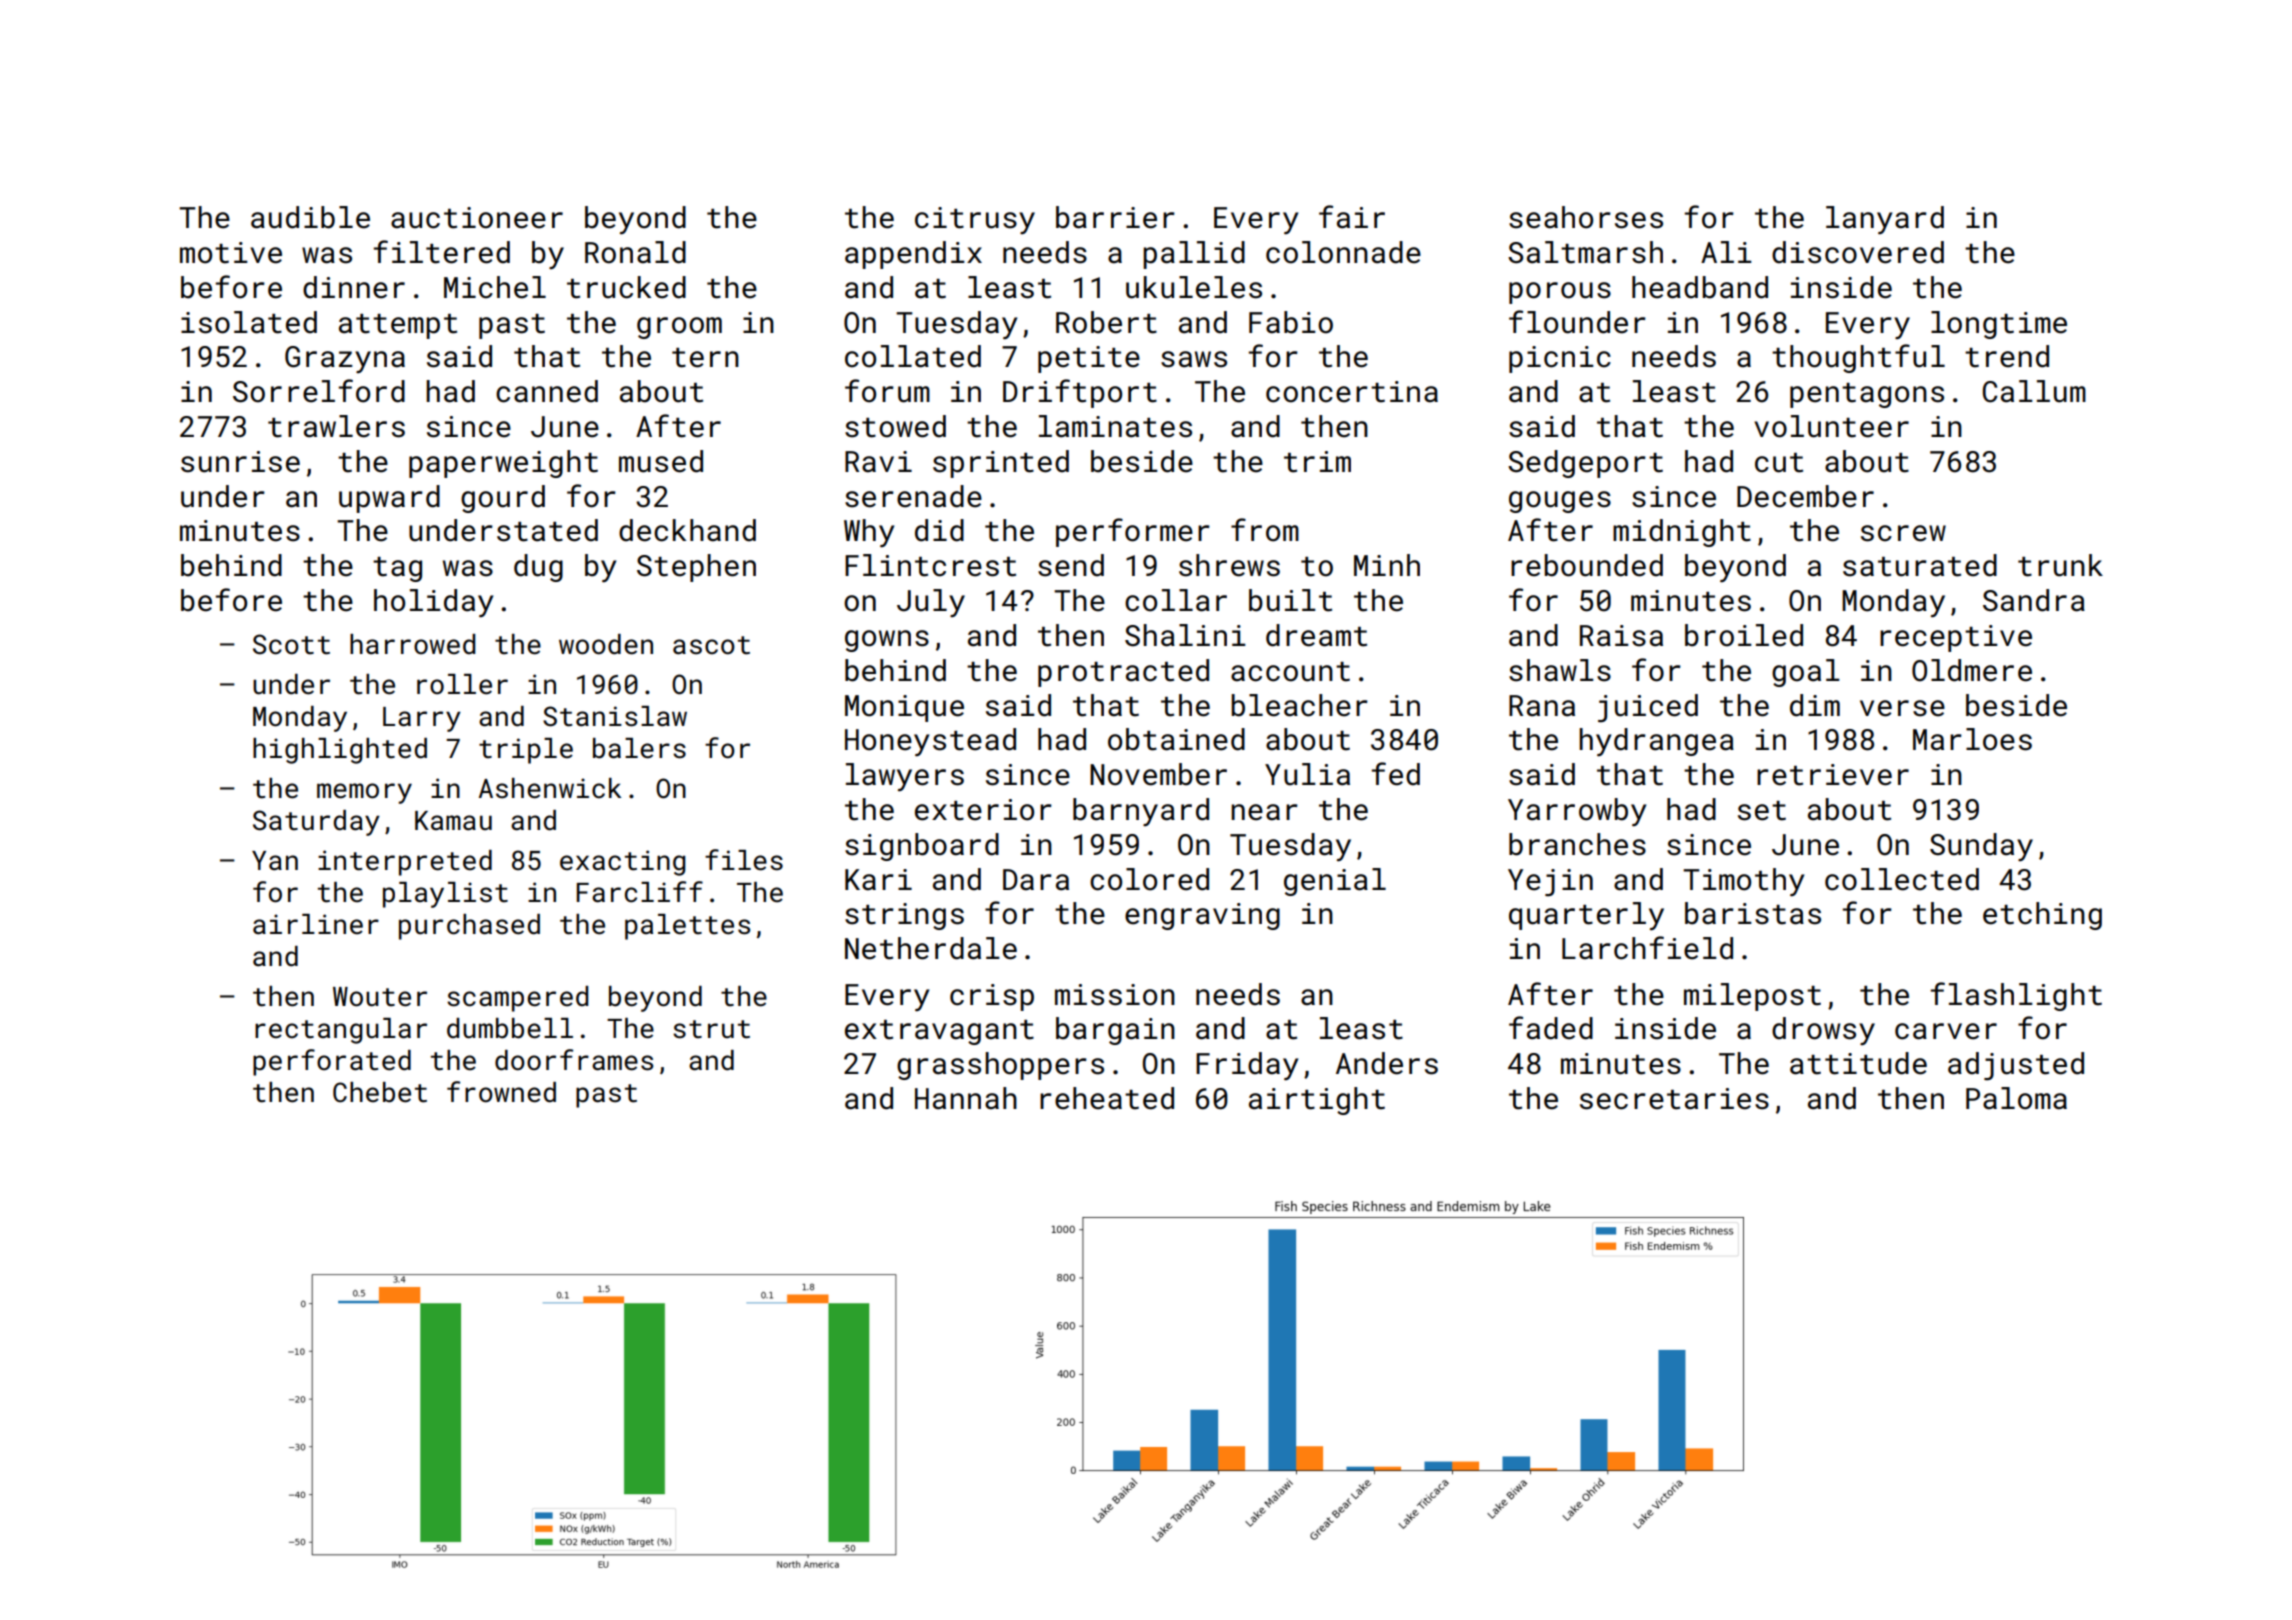 Image resolution: width=2292 pixels, height=1620 pixels. Describe the element at coordinates (1106, 322) in the screenshot. I see `Robert` at that location.
